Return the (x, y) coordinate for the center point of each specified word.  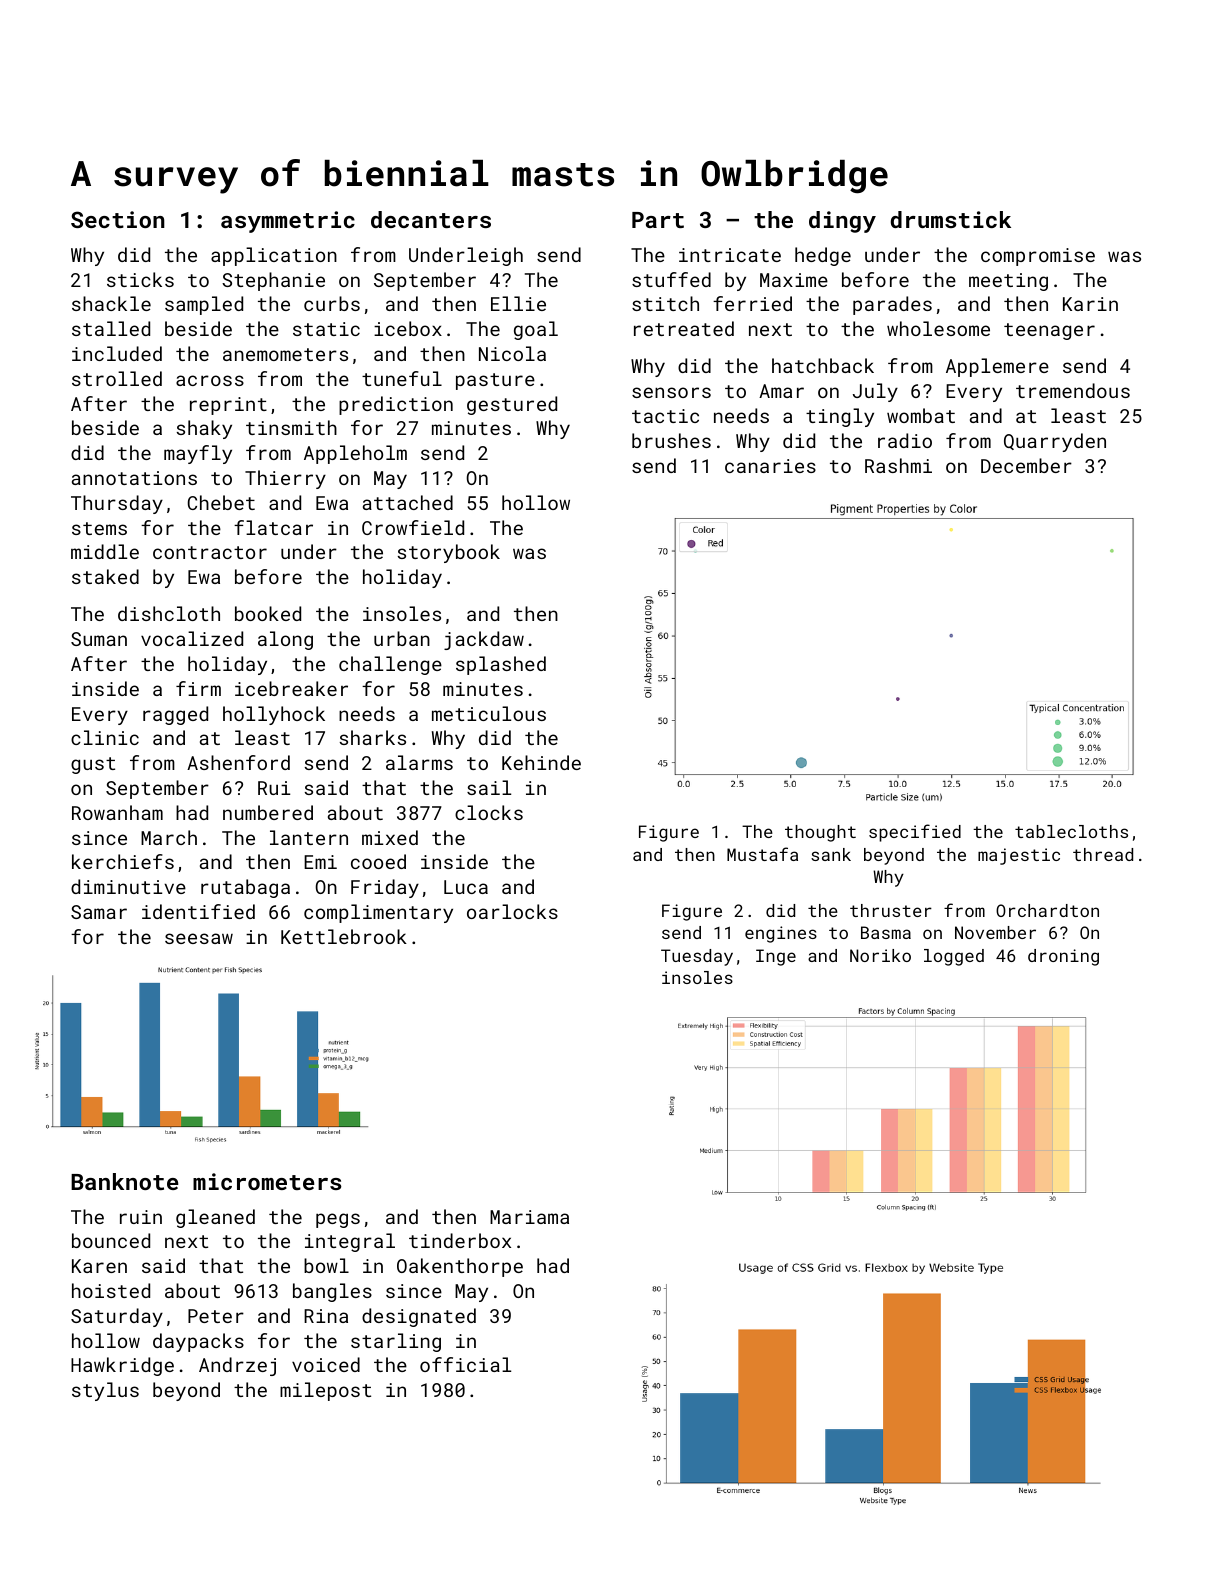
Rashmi (898, 465)
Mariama (529, 1217)
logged (954, 957)
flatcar (273, 527)
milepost (325, 1391)
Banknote (124, 1181)
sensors (671, 392)
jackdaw (484, 640)
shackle (111, 303)
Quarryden (1055, 442)
